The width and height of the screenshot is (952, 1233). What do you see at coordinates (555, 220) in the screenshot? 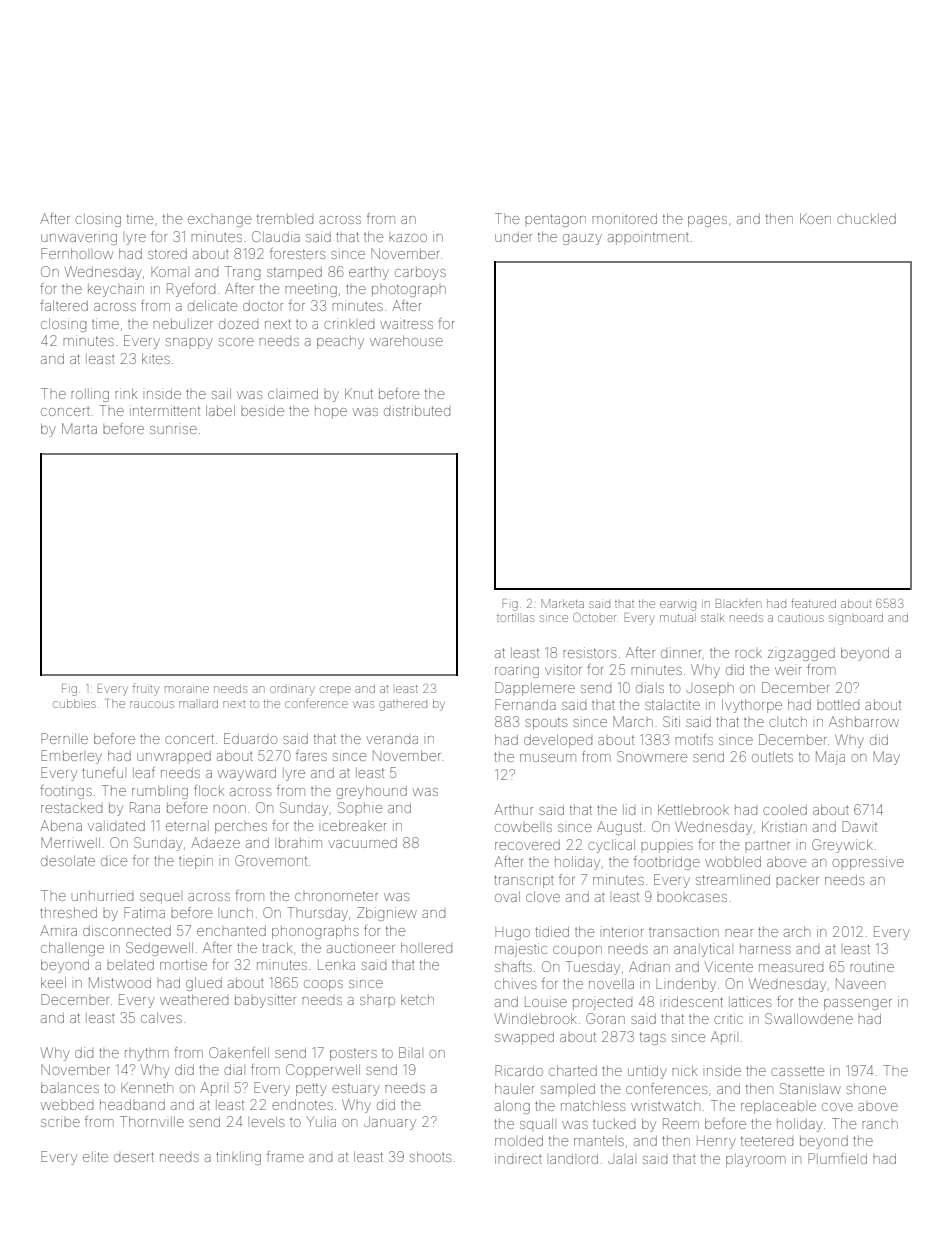
I see `pentagon` at bounding box center [555, 220].
